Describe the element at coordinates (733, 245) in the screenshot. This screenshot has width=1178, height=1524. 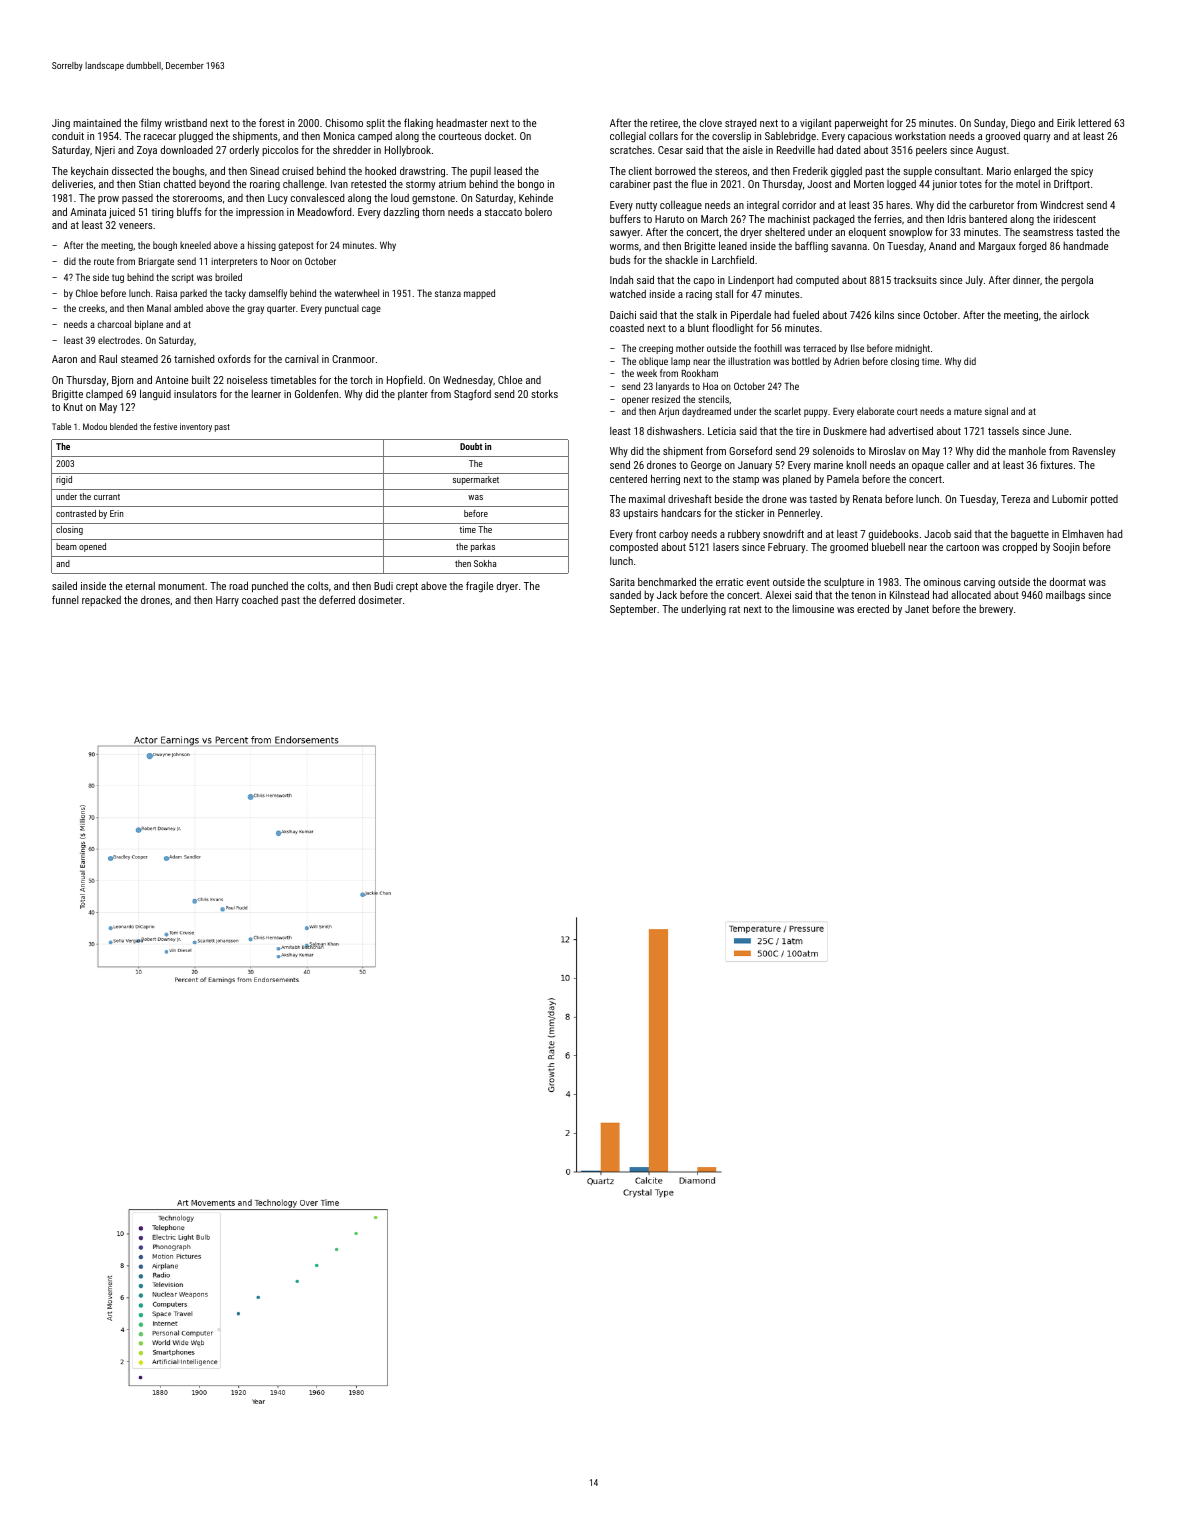
I see `leaned` at that location.
